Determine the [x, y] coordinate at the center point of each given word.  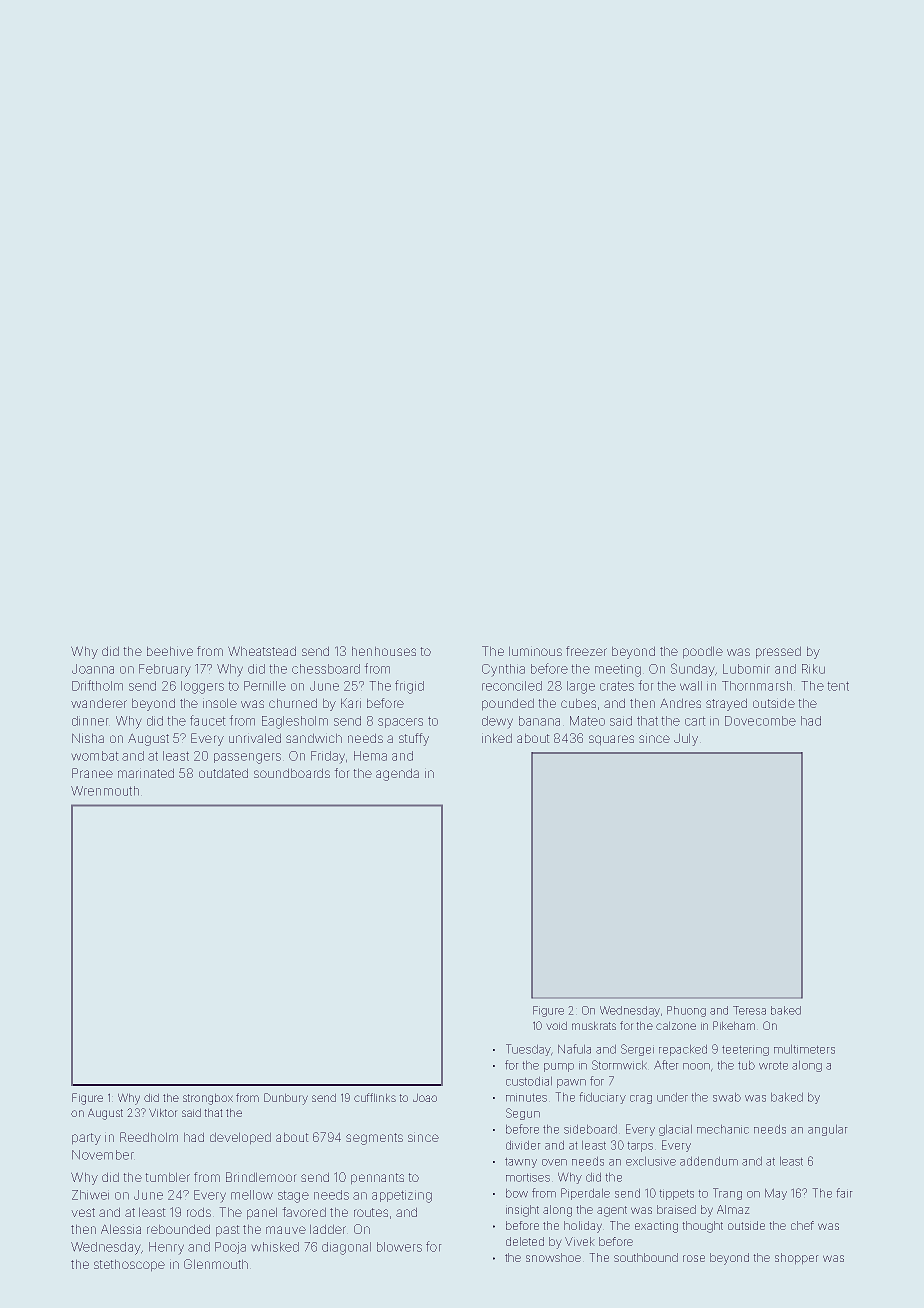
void [557, 1026]
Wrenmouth [105, 791]
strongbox [208, 1099]
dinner [90, 721]
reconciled [512, 686]
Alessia [121, 1229]
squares [611, 740]
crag [641, 1099]
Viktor [162, 1113]
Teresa [749, 1010]
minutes [526, 1098]
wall [691, 686]
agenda [397, 775]
